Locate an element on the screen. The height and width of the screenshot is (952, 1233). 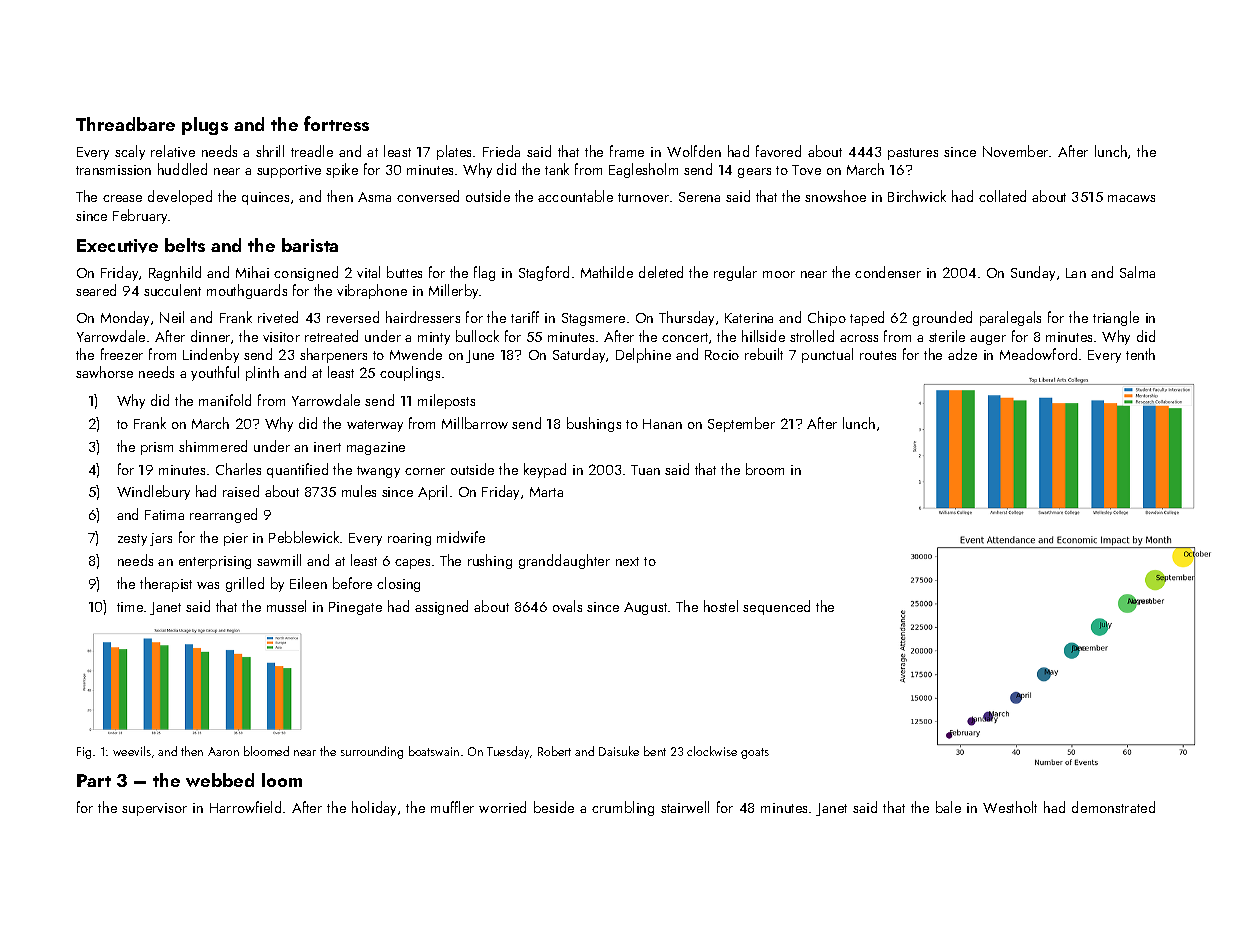
developed is located at coordinates (180, 197).
